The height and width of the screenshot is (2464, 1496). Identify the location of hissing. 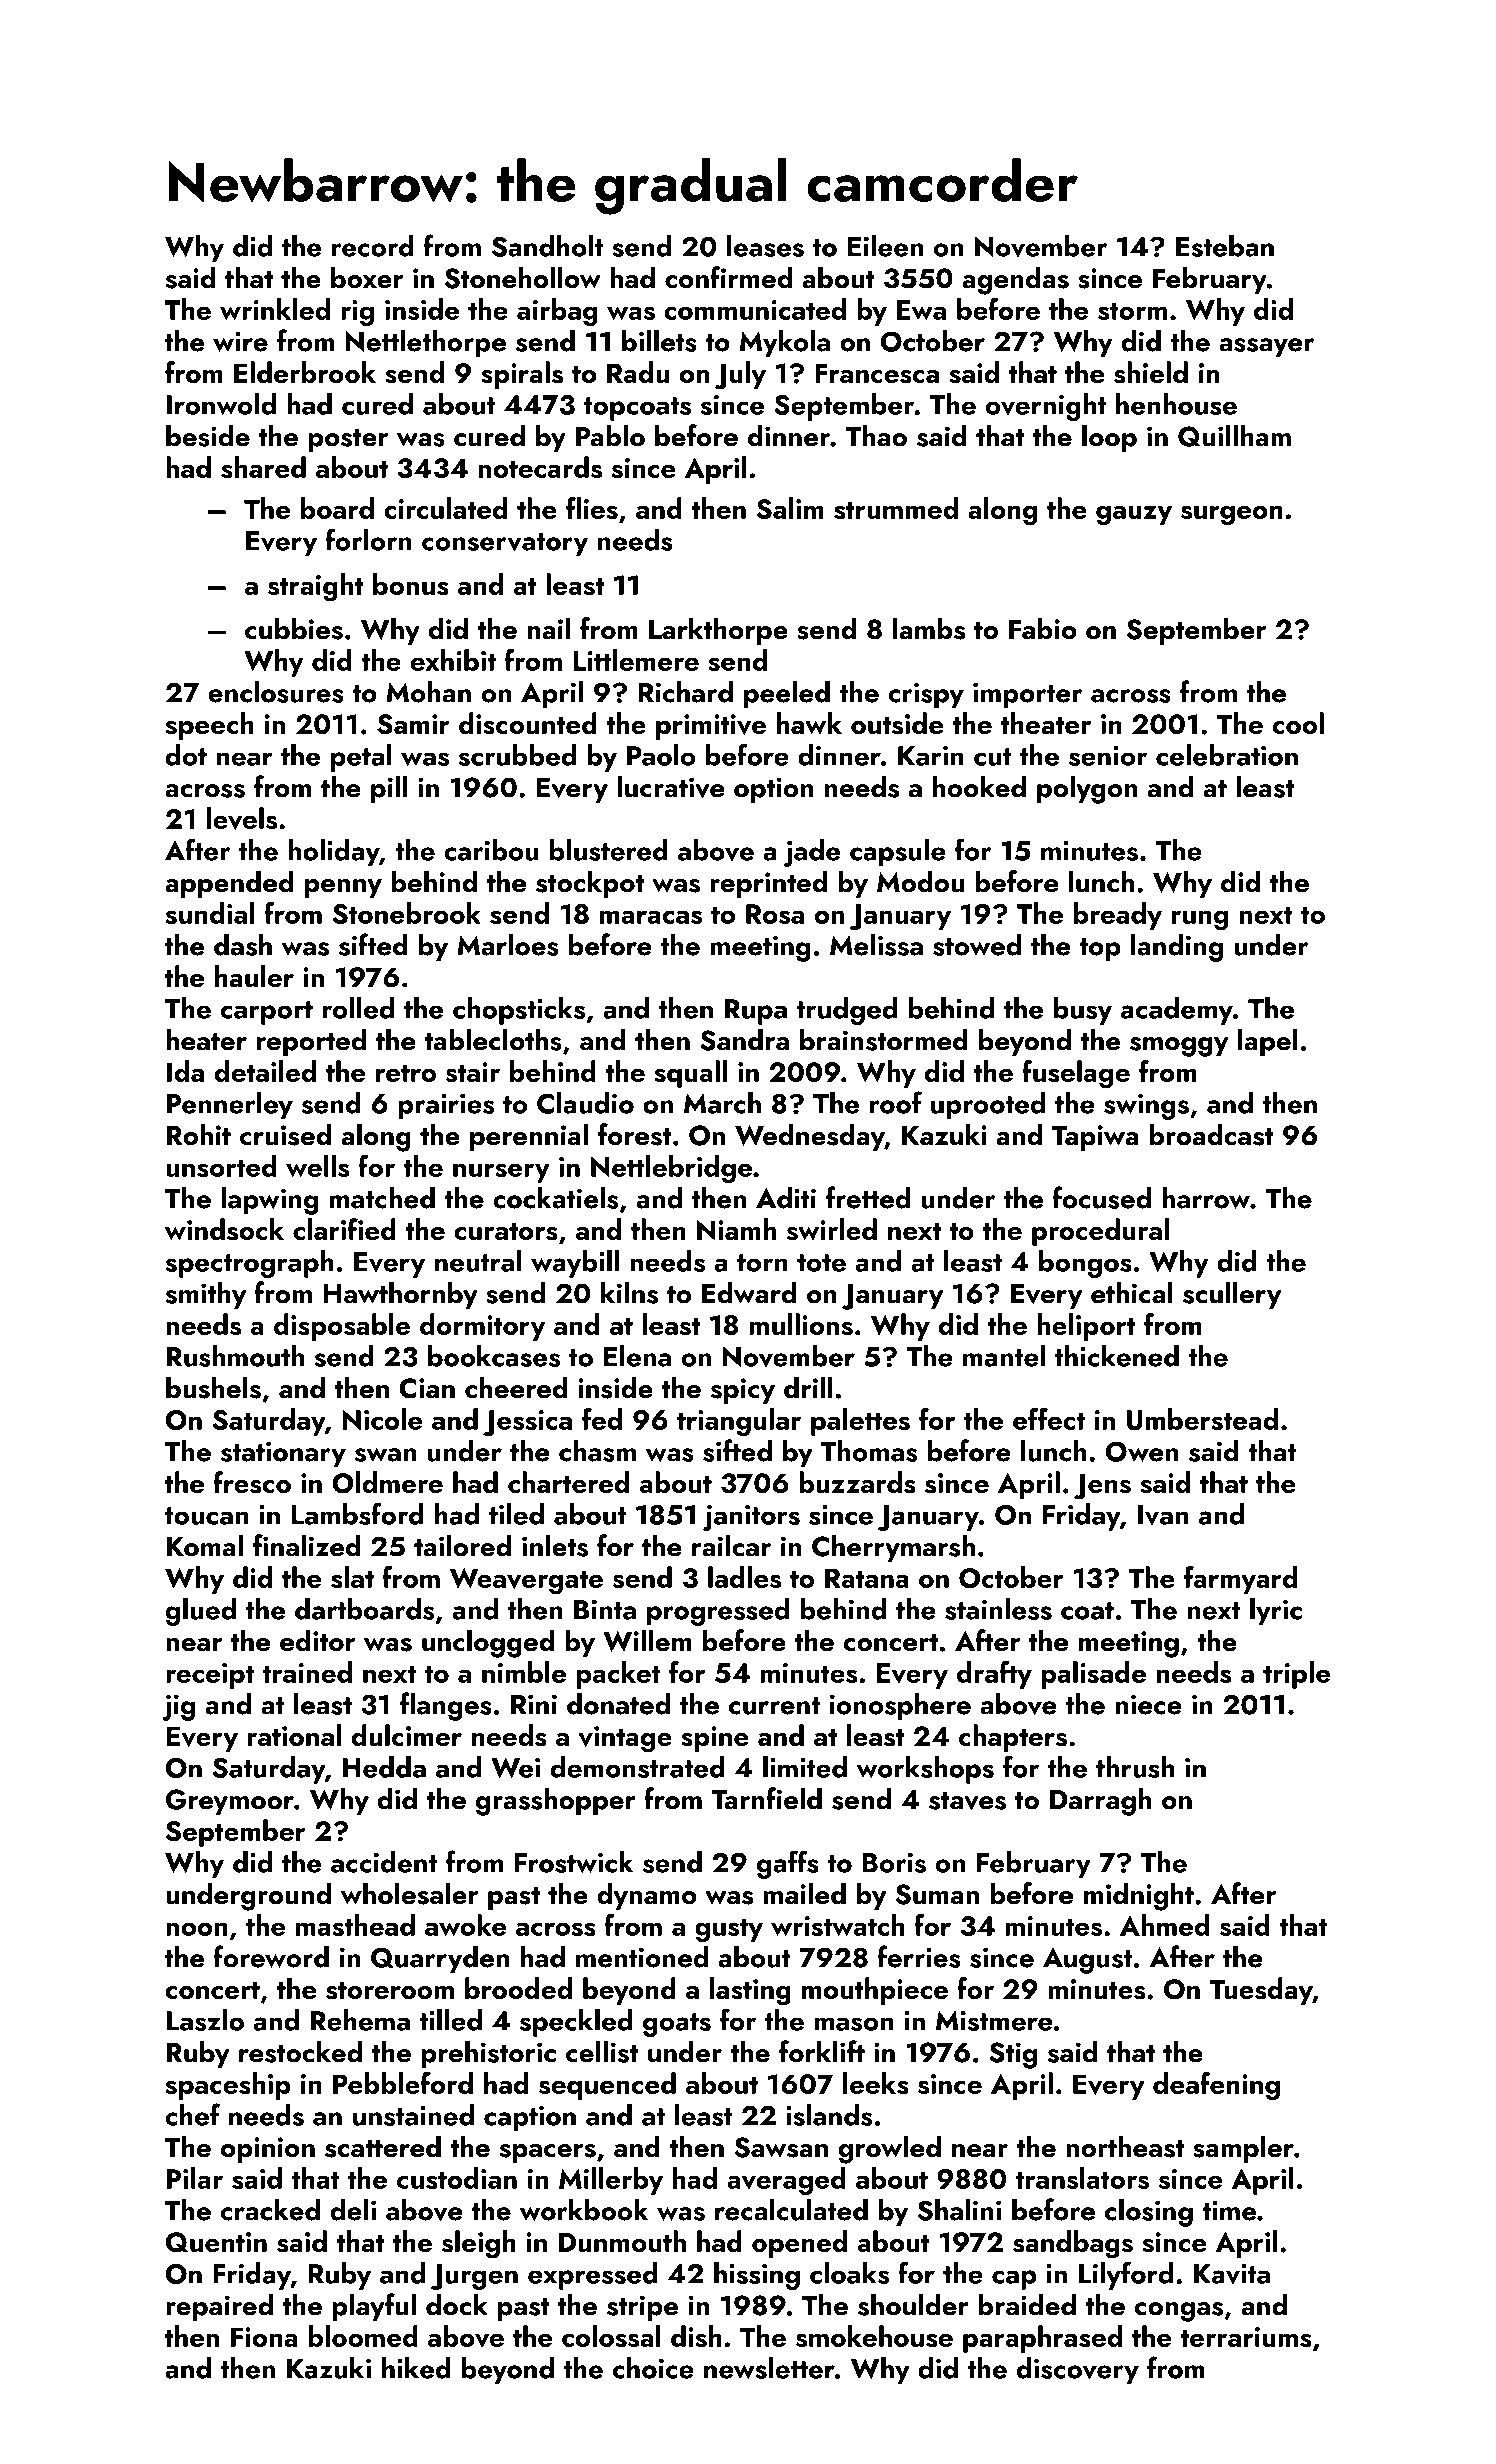
(757, 2276).
